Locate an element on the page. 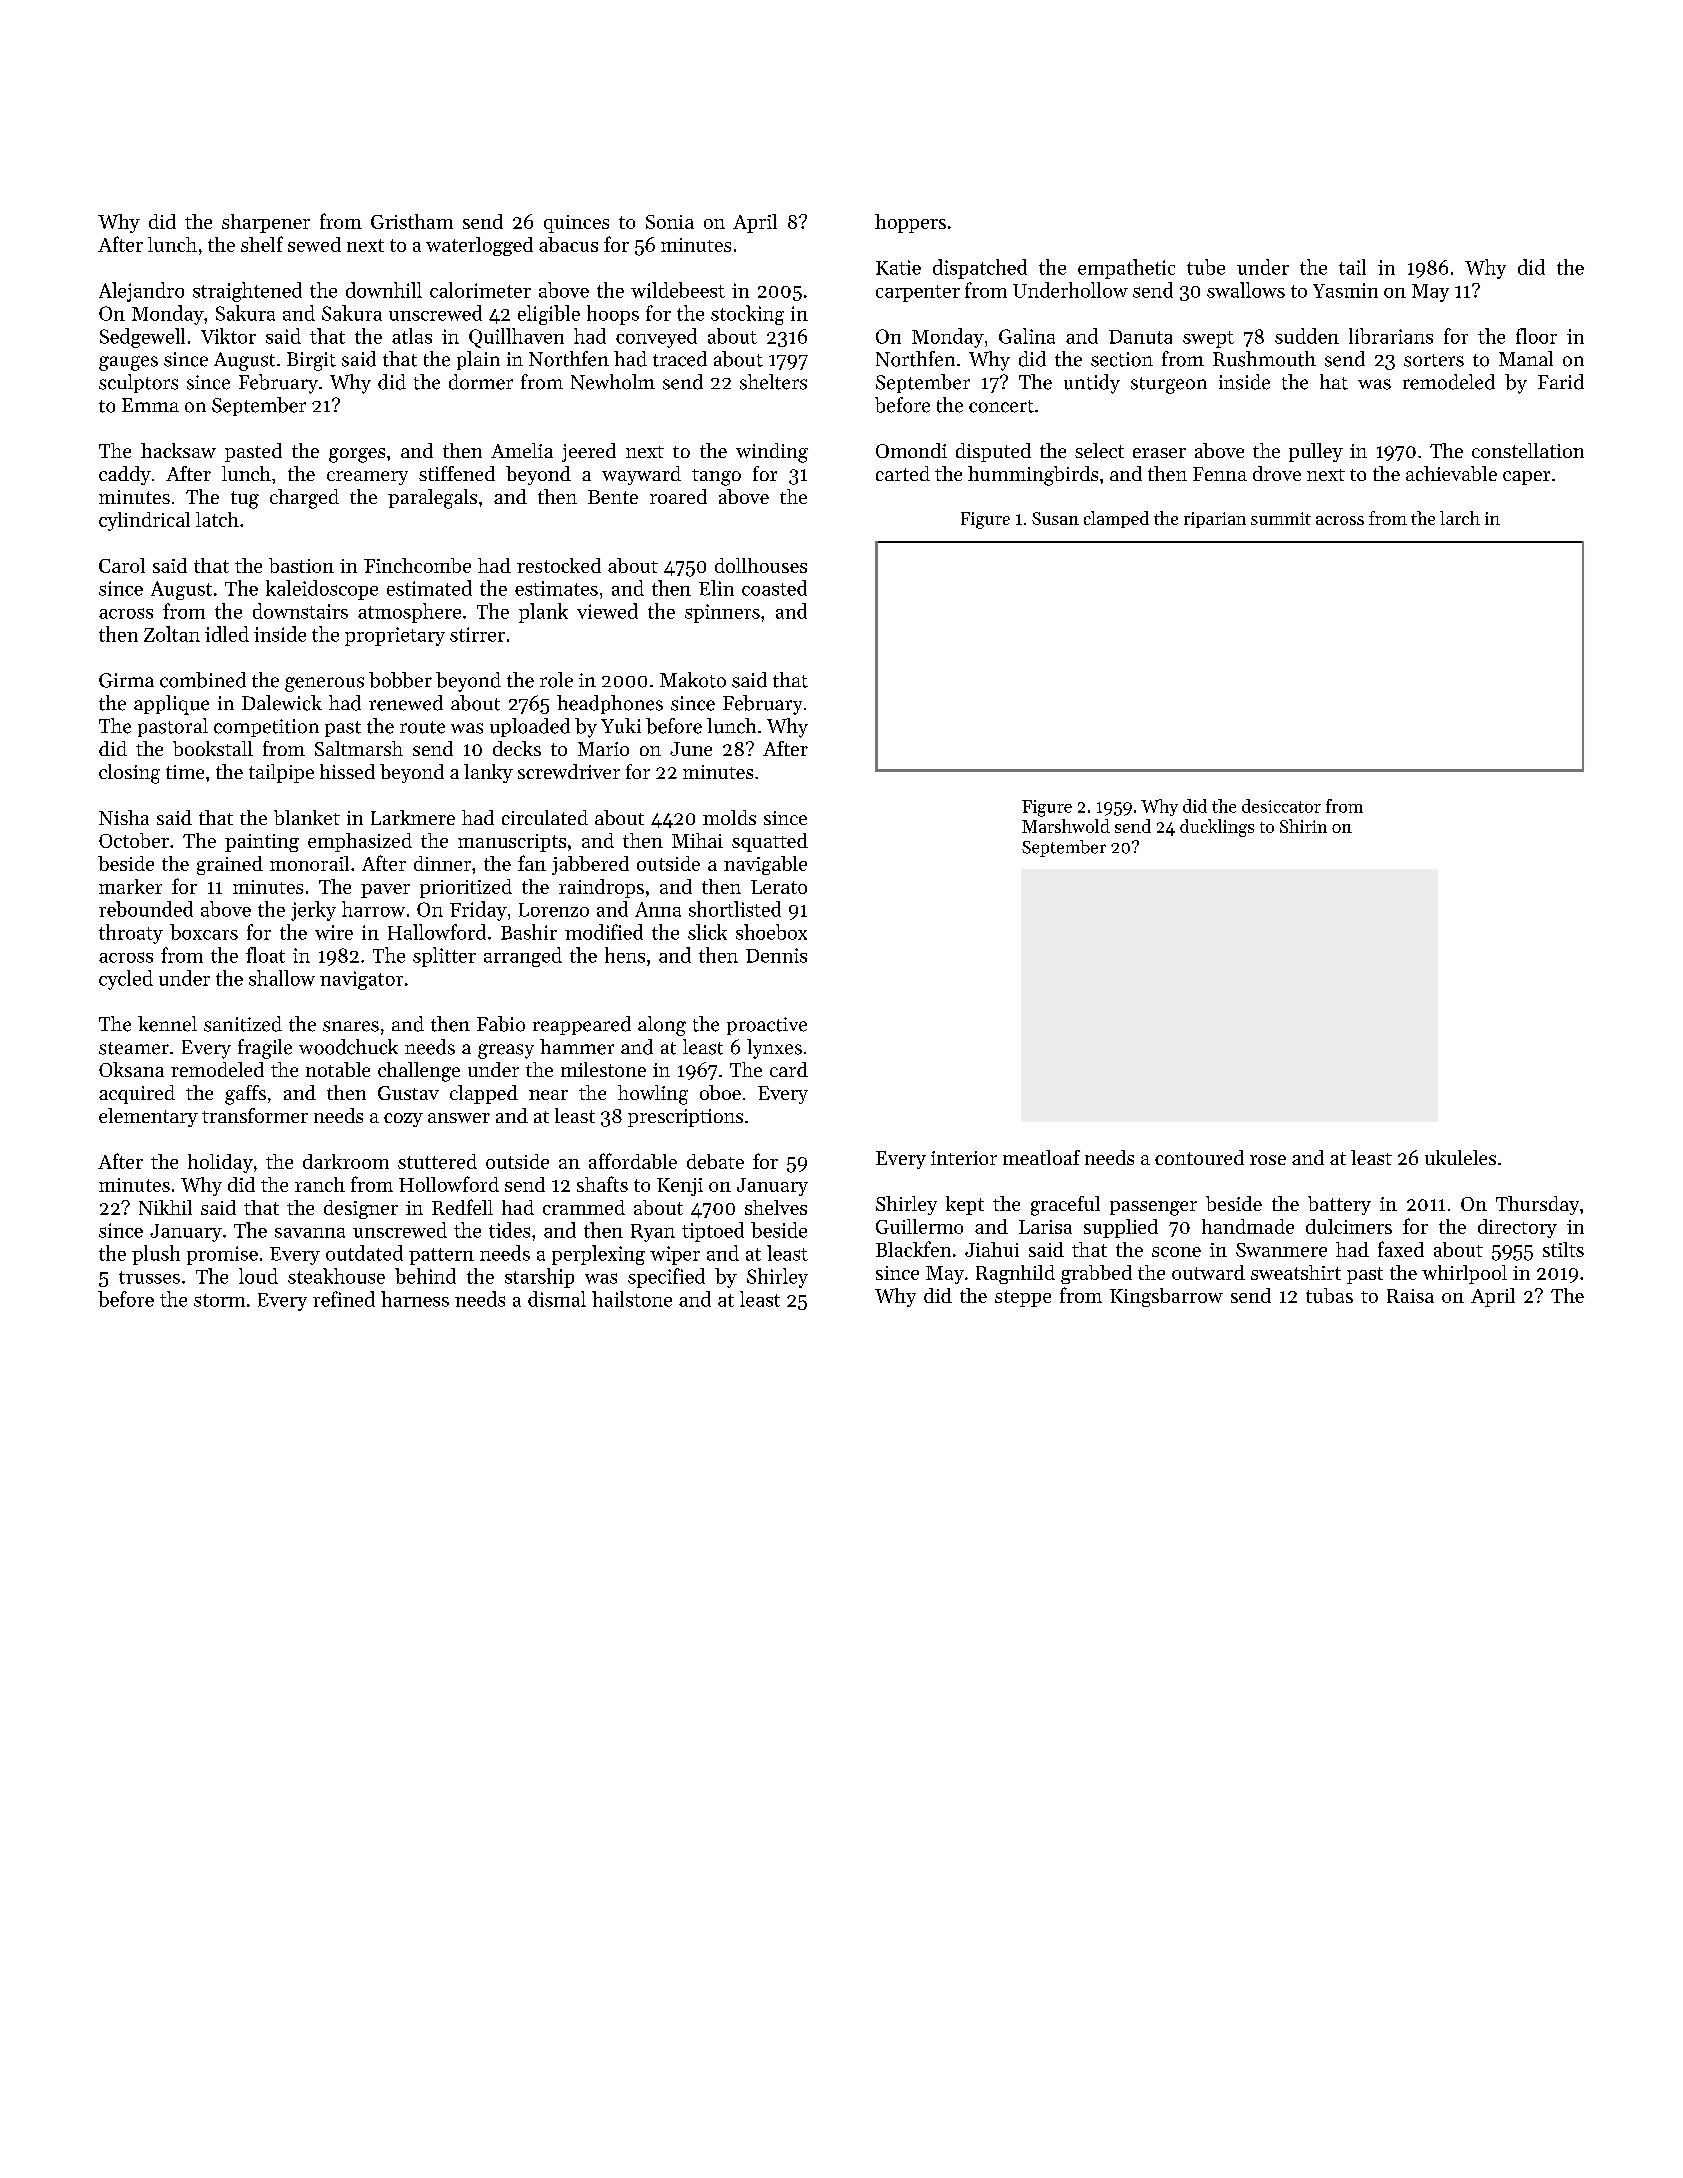 The height and width of the image is (2178, 1683). howling is located at coordinates (653, 1095).
